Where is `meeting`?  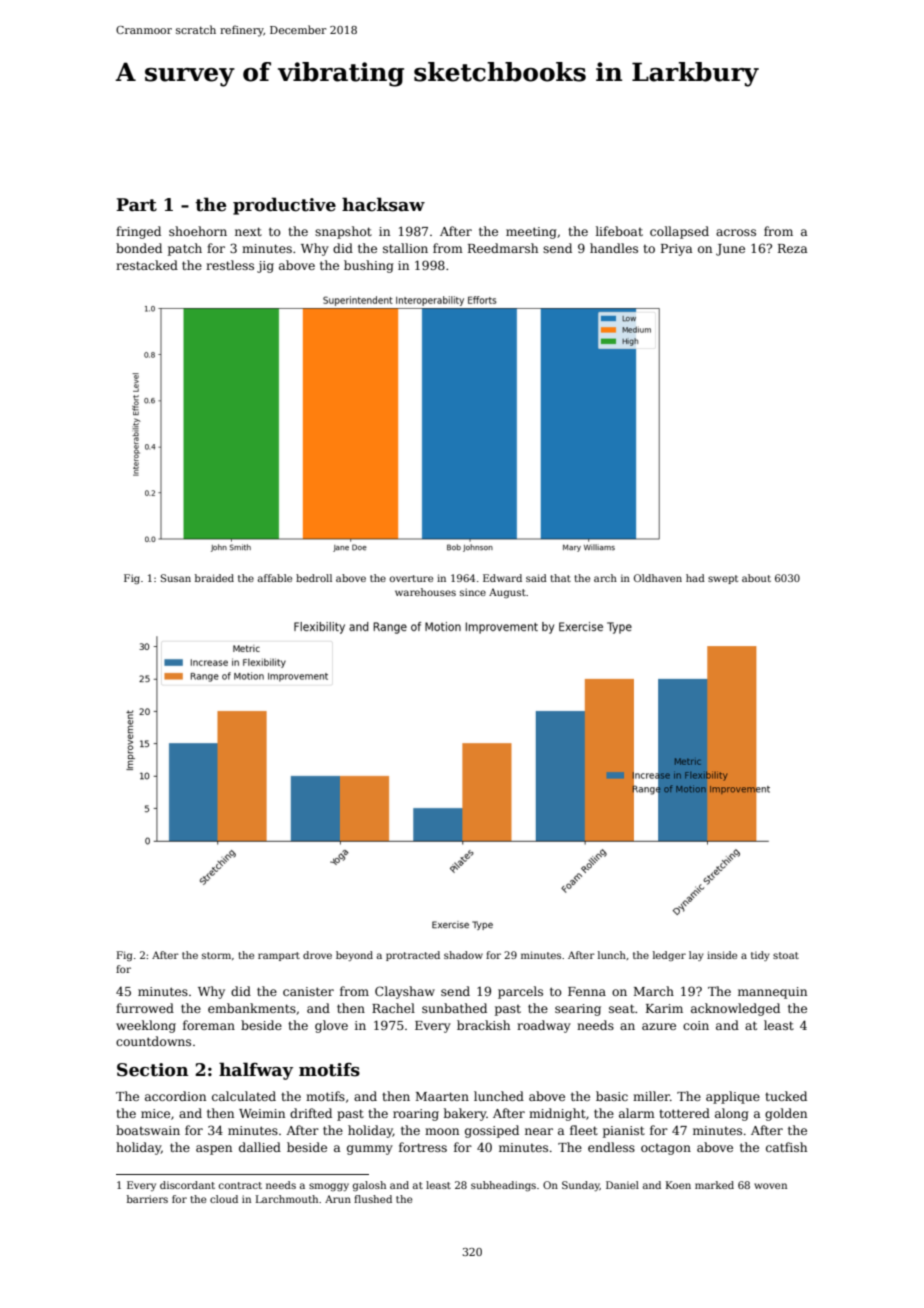 meeting is located at coordinates (531, 233).
